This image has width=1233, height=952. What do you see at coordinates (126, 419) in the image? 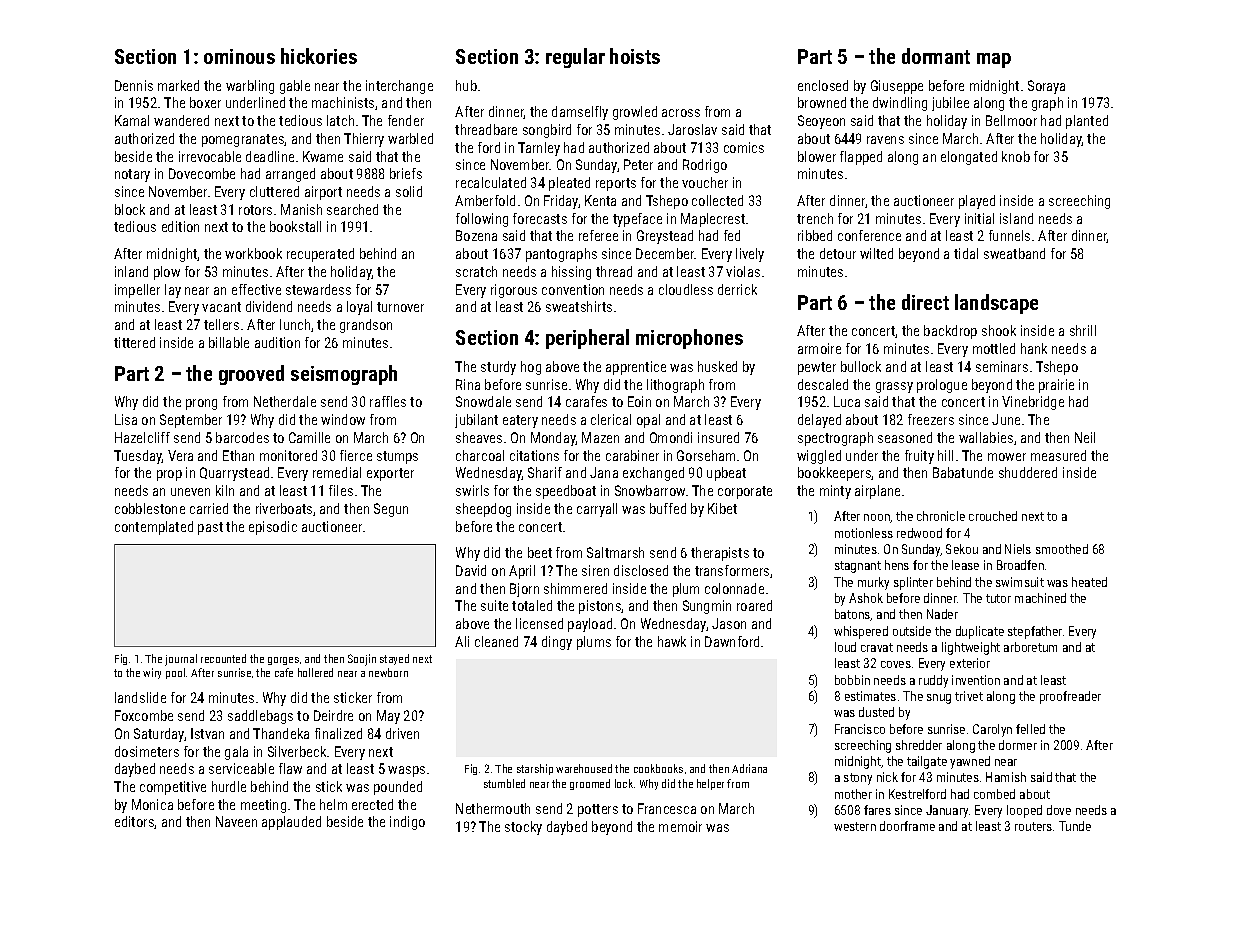
I see `Lisa` at bounding box center [126, 419].
